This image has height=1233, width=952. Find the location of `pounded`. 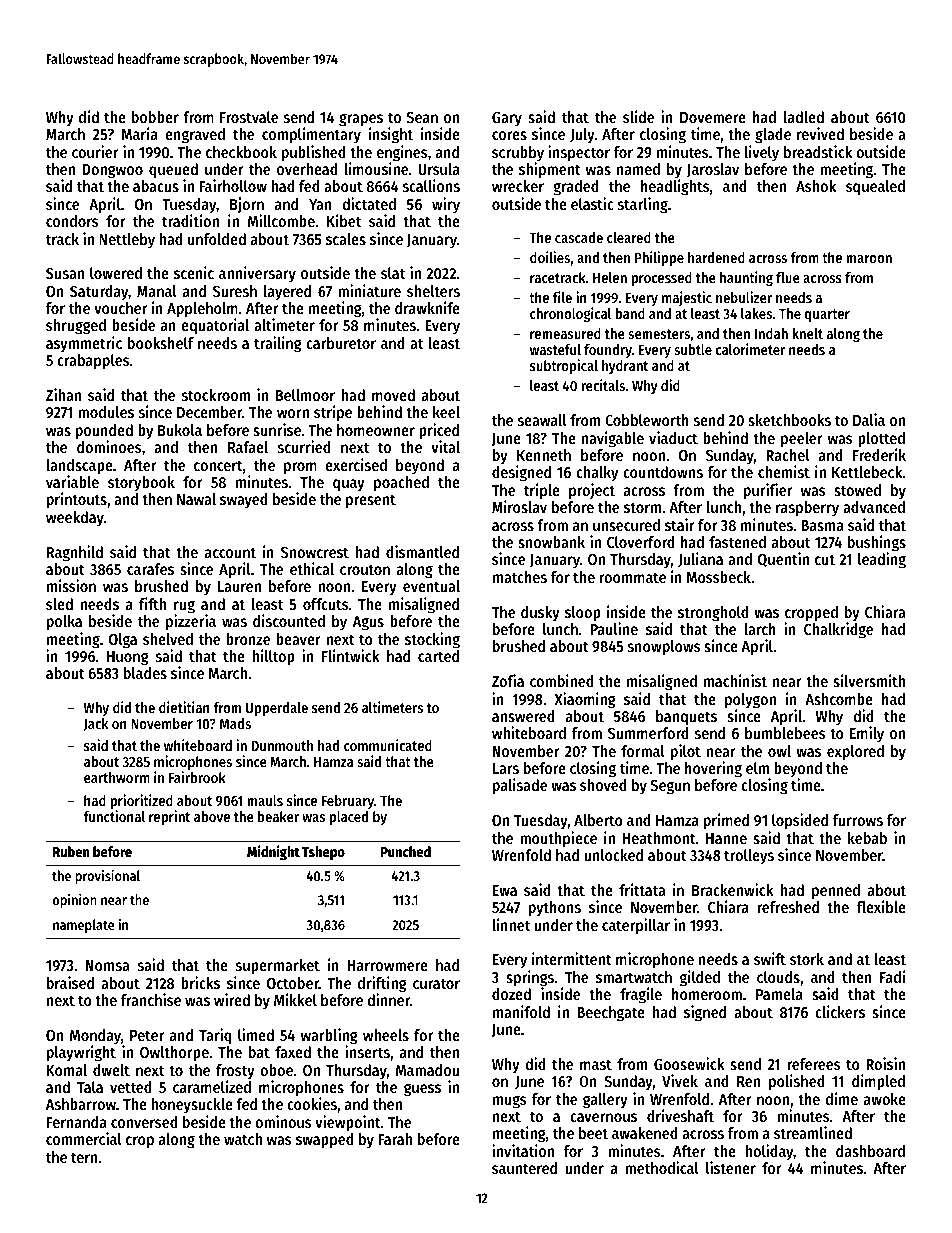

pounded is located at coordinates (104, 432).
